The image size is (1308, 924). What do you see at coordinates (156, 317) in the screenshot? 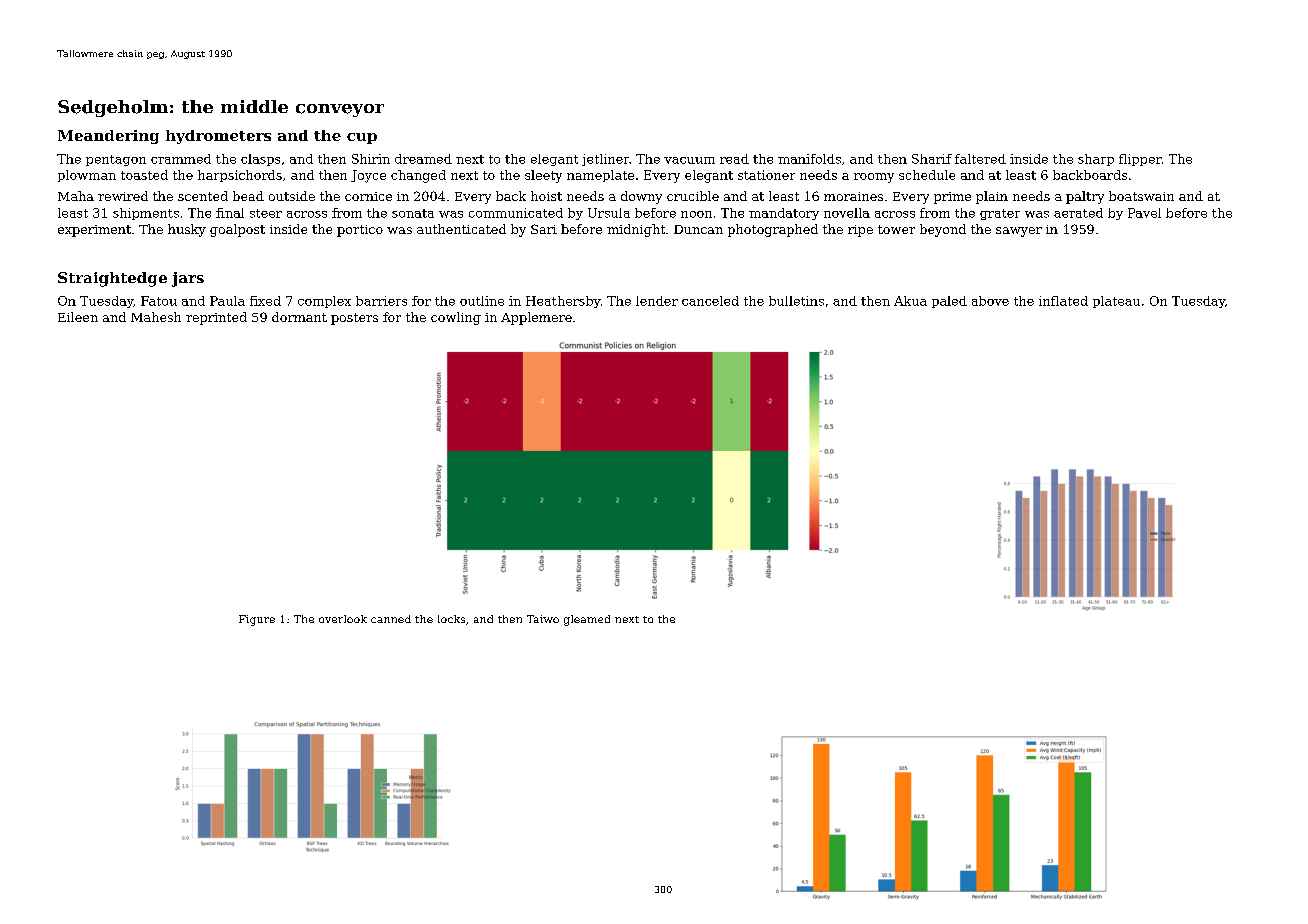
I see `Mahesh` at bounding box center [156, 317].
